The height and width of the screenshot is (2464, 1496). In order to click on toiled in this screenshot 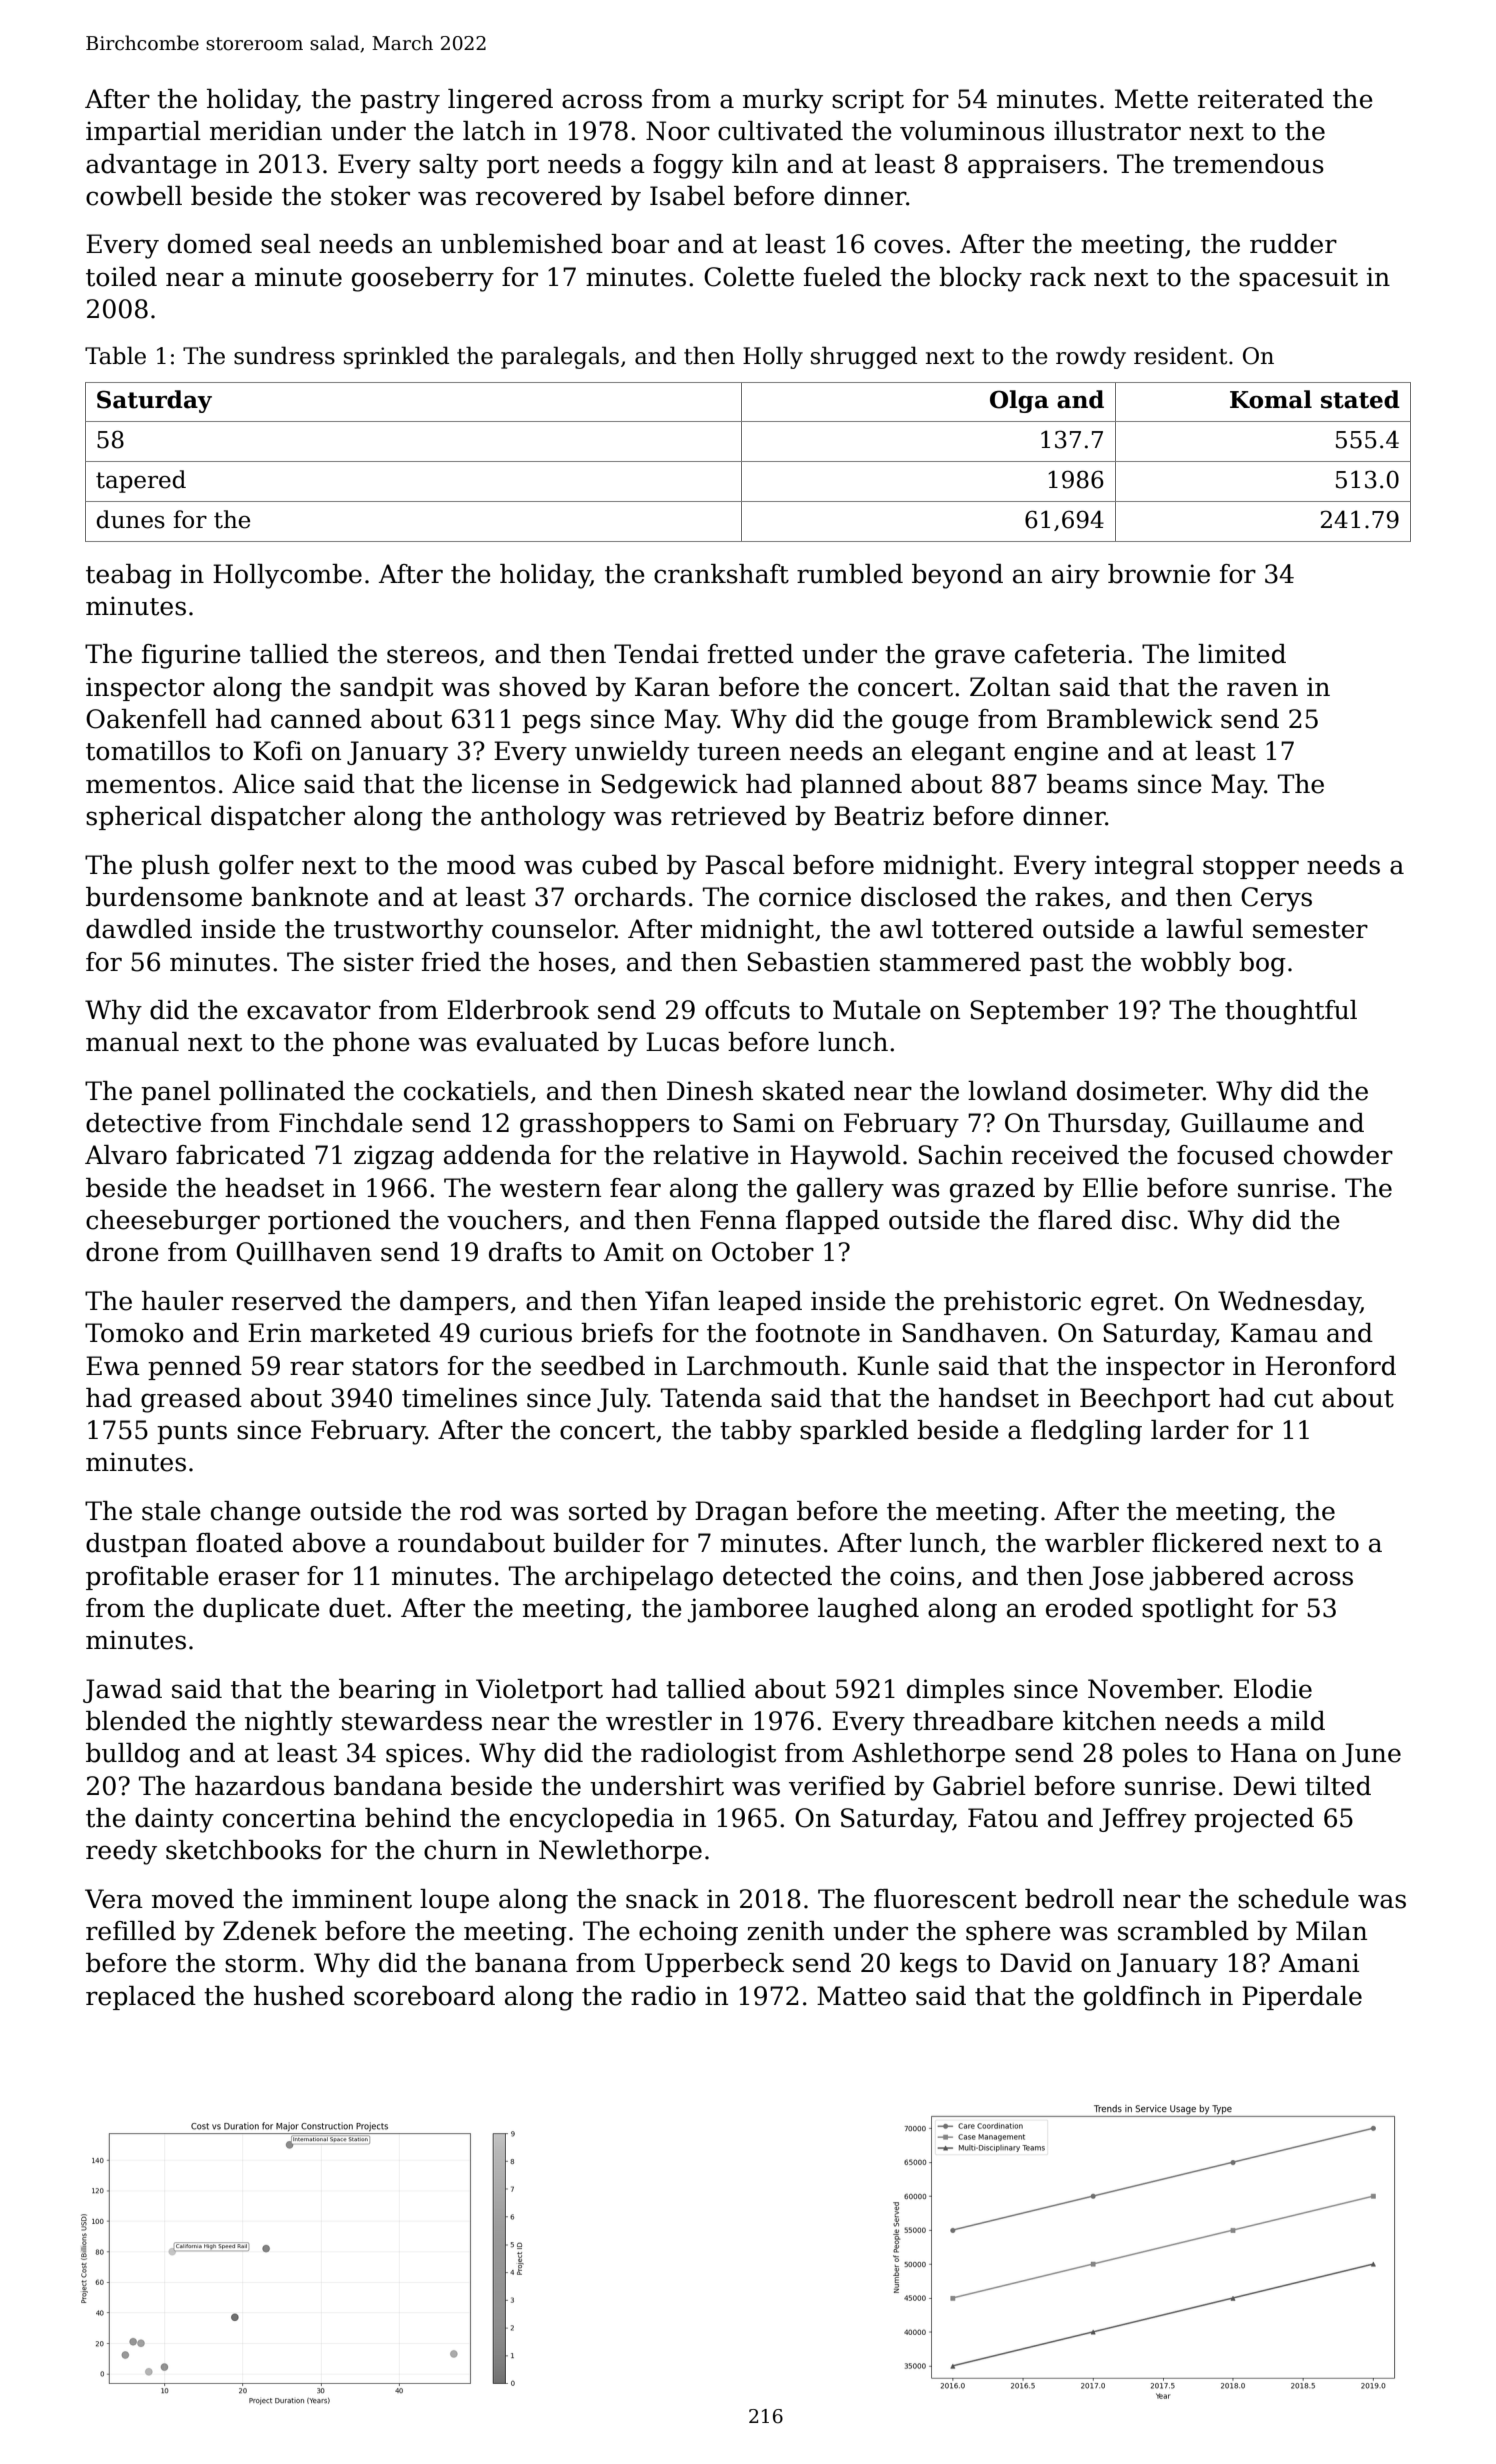, I will do `click(121, 277)`.
